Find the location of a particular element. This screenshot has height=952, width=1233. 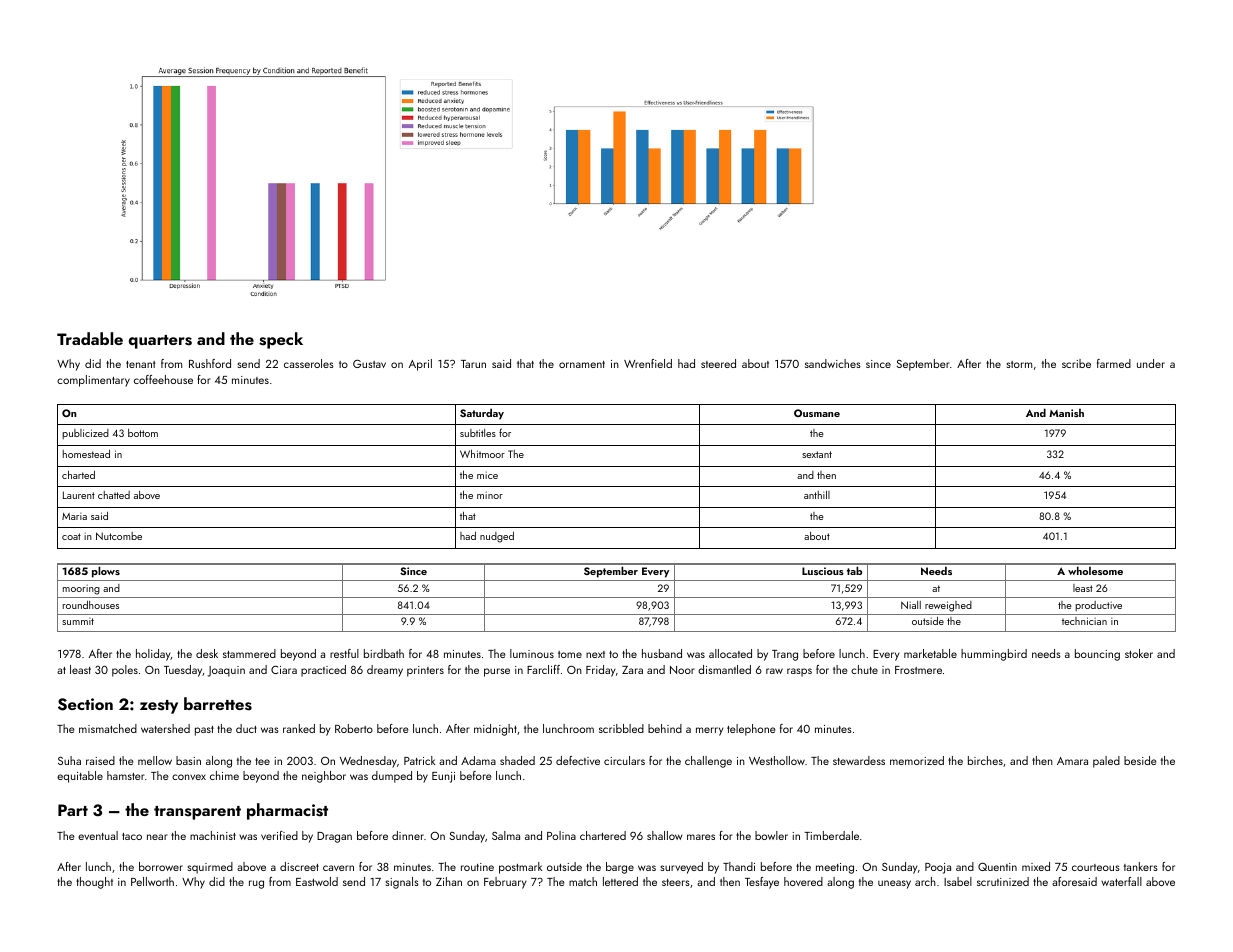

Manish is located at coordinates (1066, 413).
